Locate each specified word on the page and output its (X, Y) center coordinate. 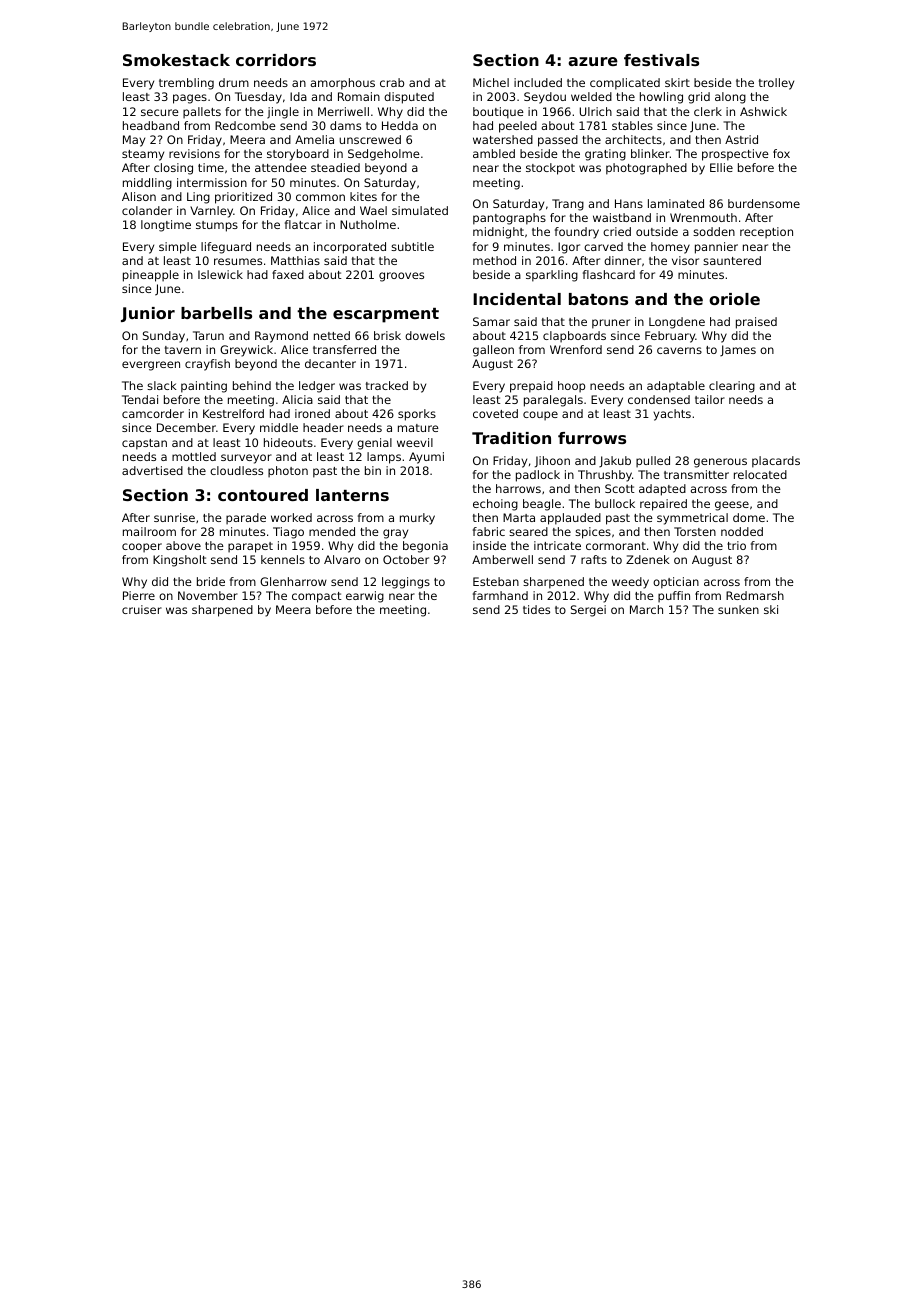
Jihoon (552, 462)
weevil (415, 442)
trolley (776, 84)
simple (178, 248)
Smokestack (176, 60)
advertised (152, 470)
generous (720, 463)
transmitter (696, 474)
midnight (498, 233)
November (208, 595)
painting (204, 387)
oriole (734, 299)
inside (489, 545)
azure (593, 61)
